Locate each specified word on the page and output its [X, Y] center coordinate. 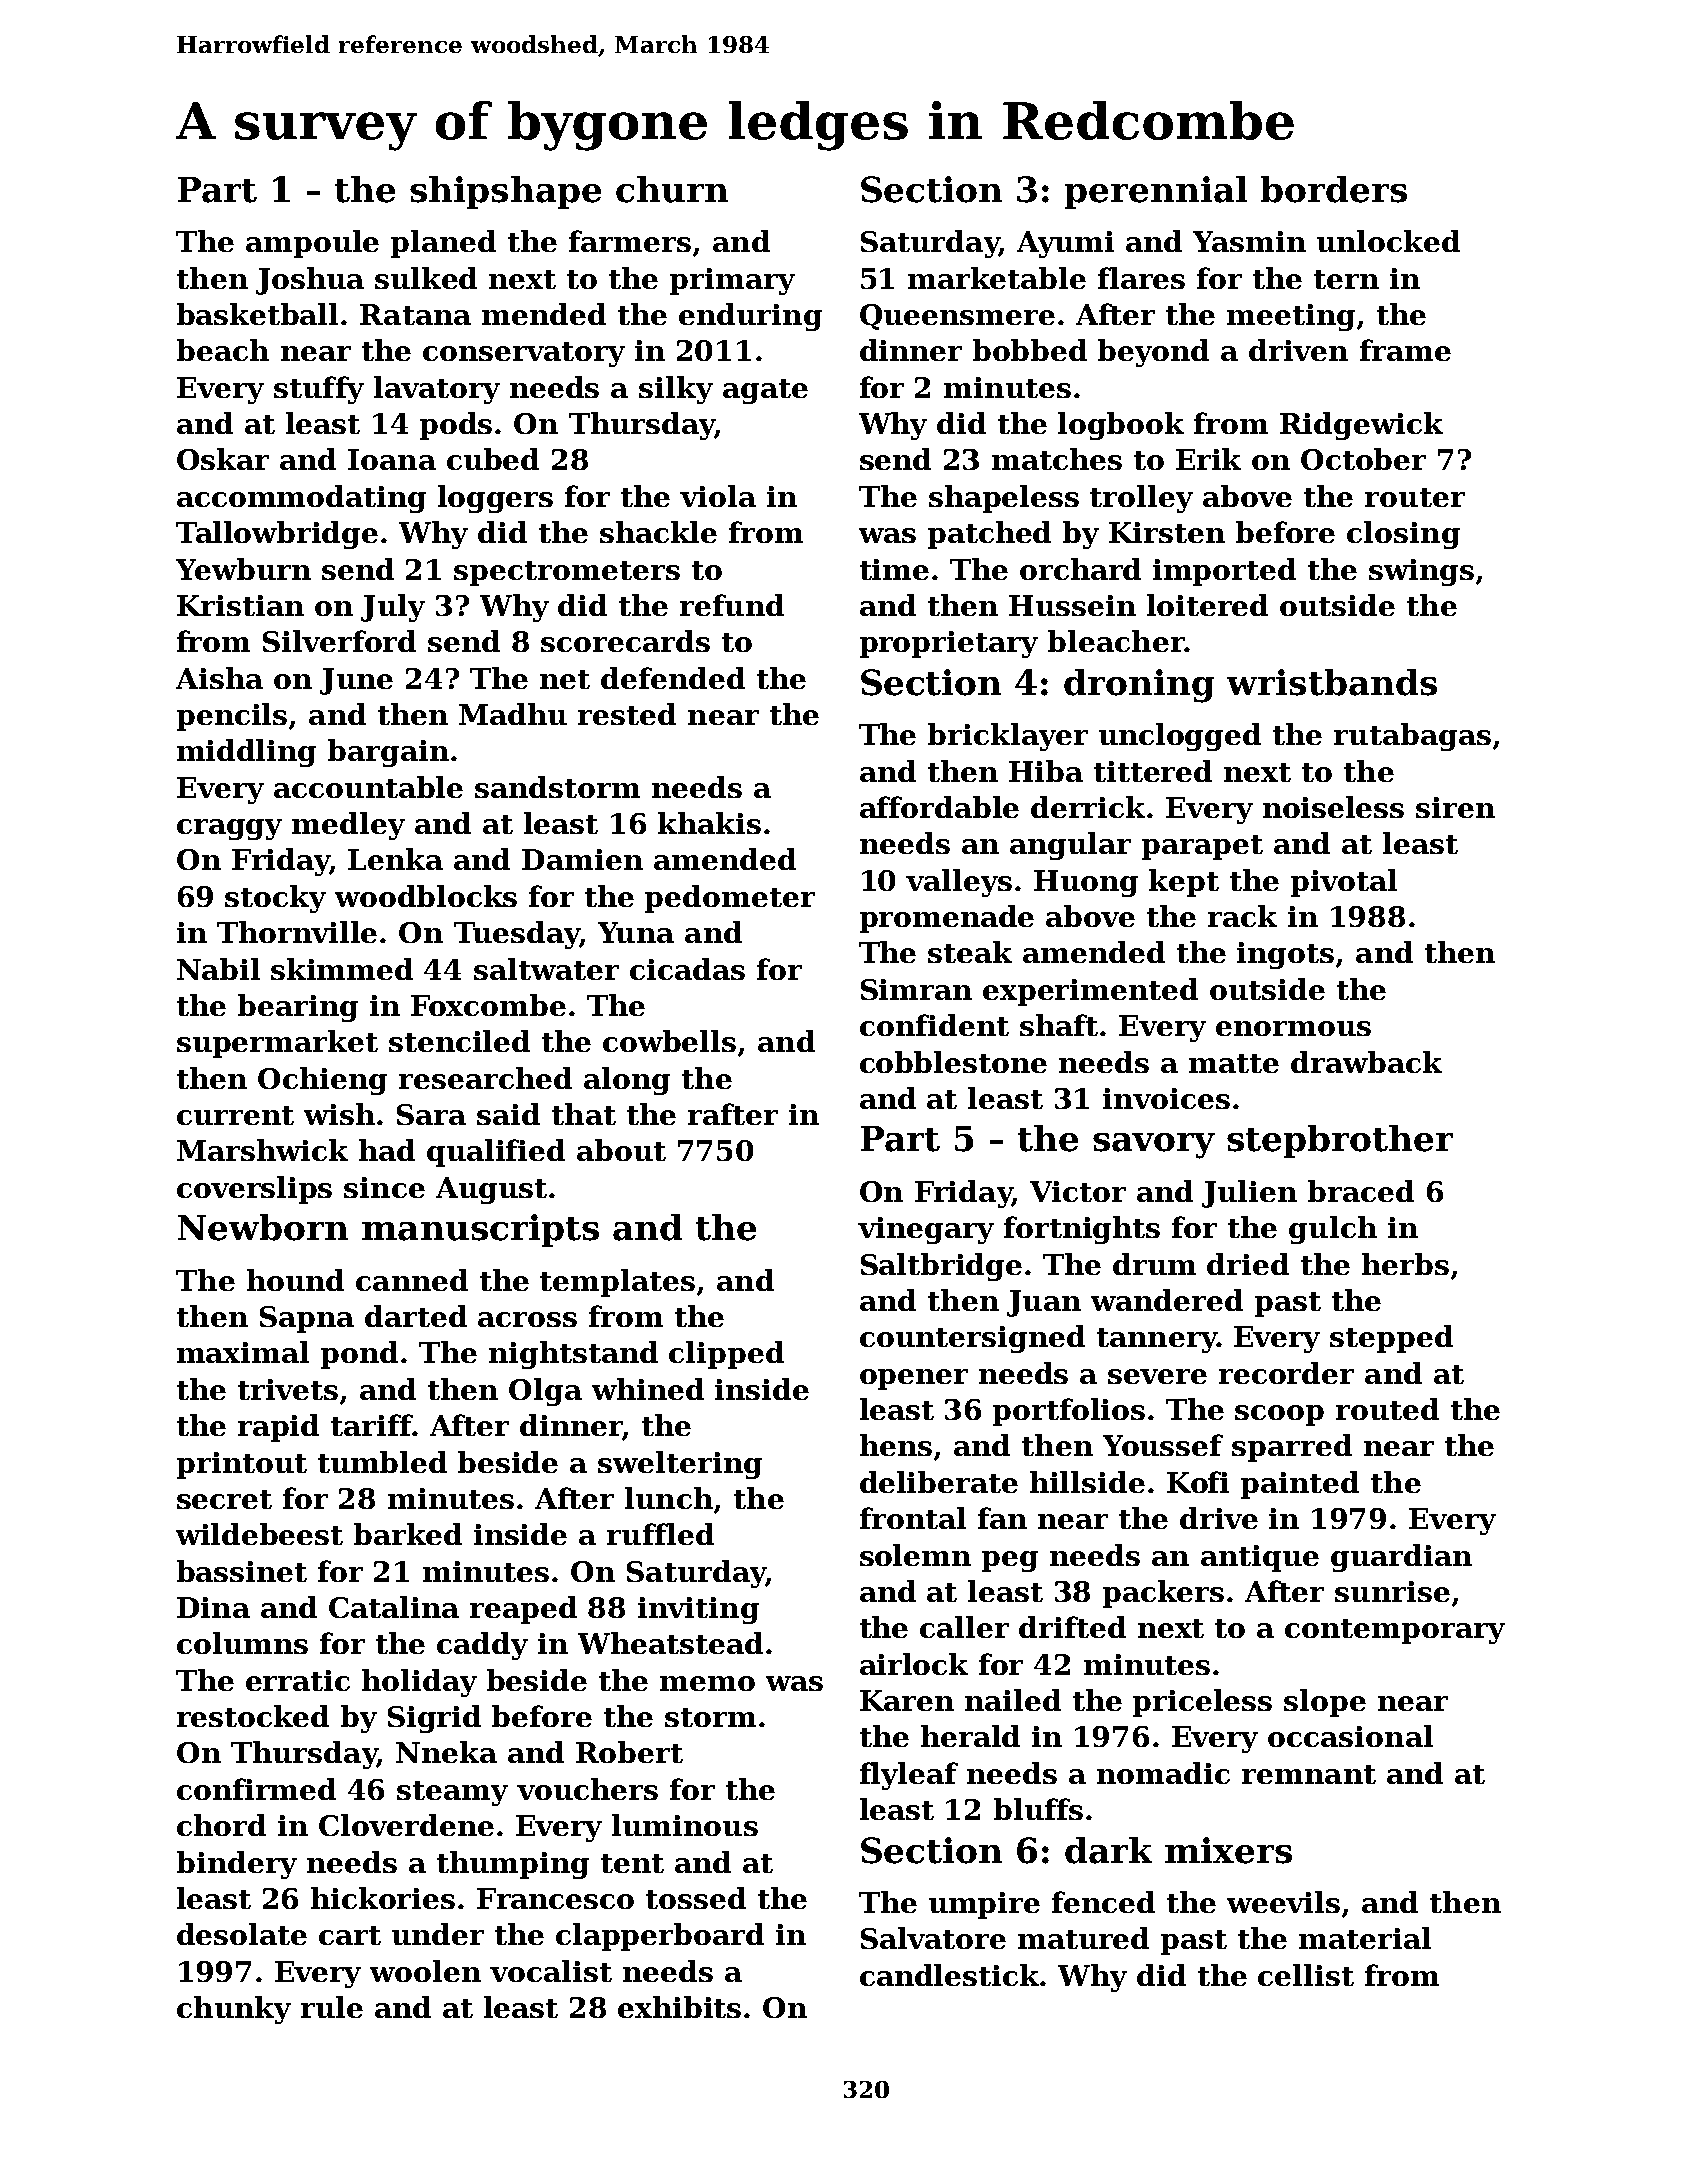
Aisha [219, 678]
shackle [658, 532]
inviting [698, 1610]
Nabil [218, 969]
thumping [513, 1865]
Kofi [1198, 1482]
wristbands [1332, 682]
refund [732, 605]
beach [223, 350]
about [621, 1150]
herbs [1405, 1264]
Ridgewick [1361, 426]
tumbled [382, 1462]
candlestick [950, 1975]
